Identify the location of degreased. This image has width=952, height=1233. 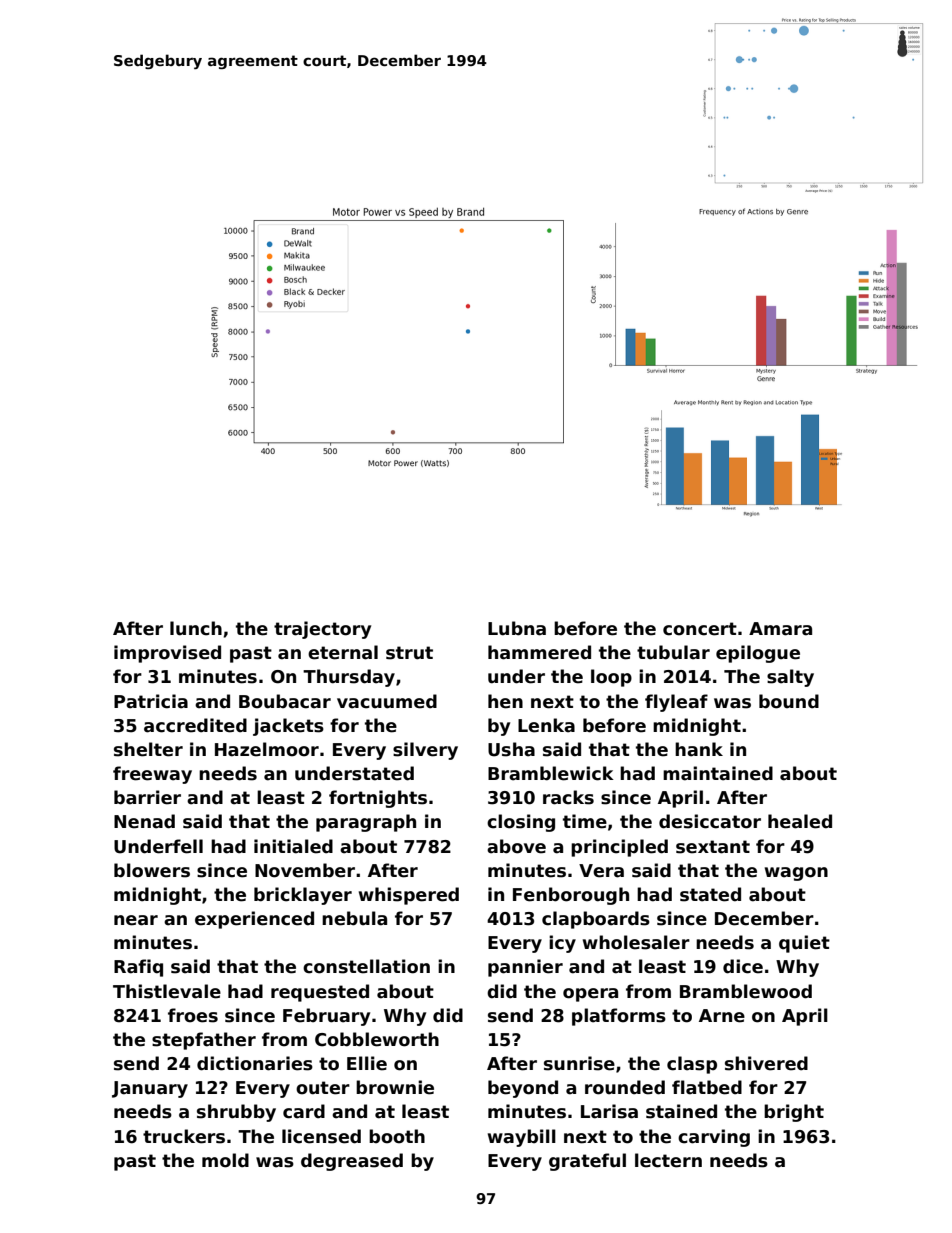
(352, 1162).
